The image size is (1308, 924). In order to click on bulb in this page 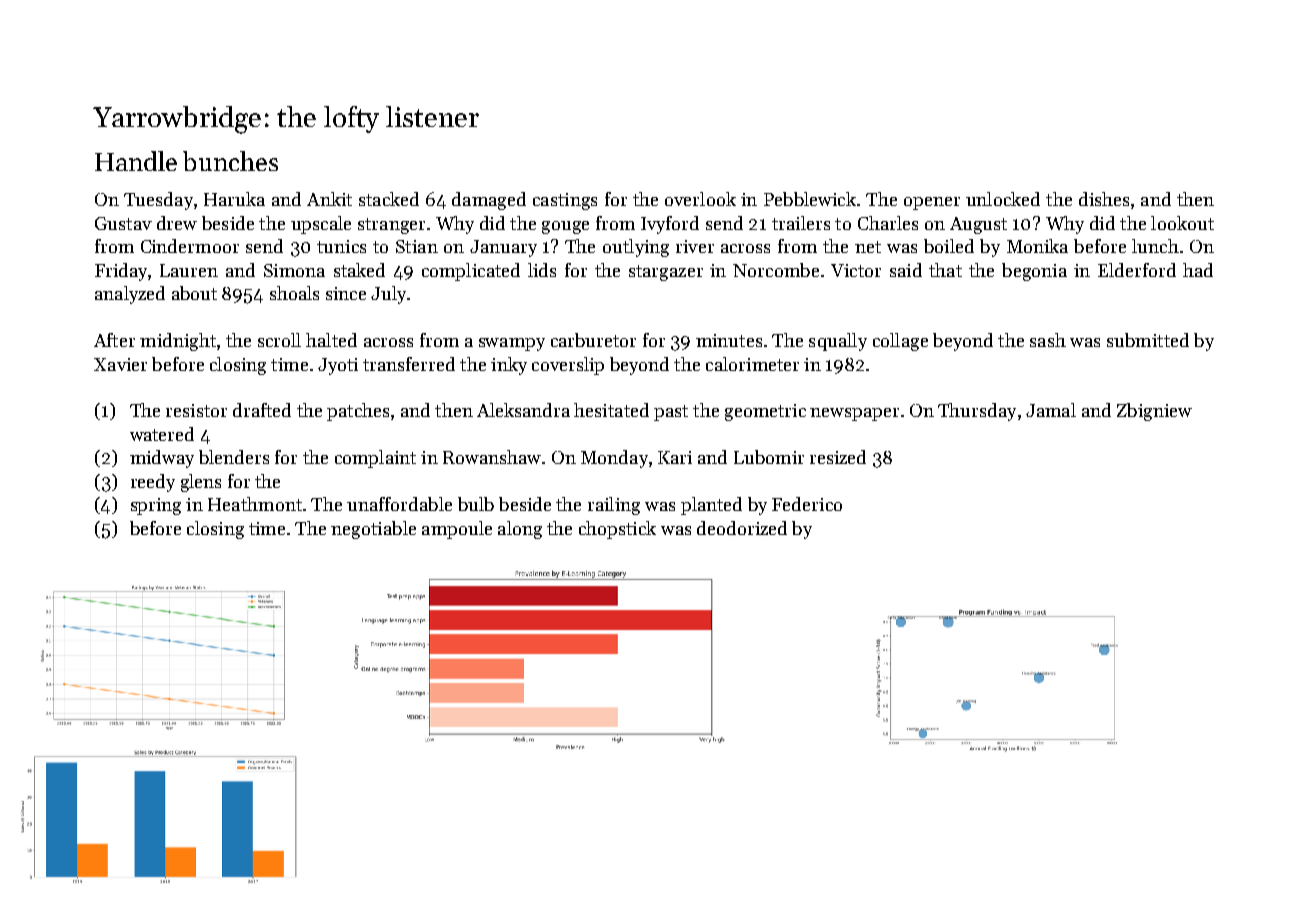, I will do `click(476, 504)`.
